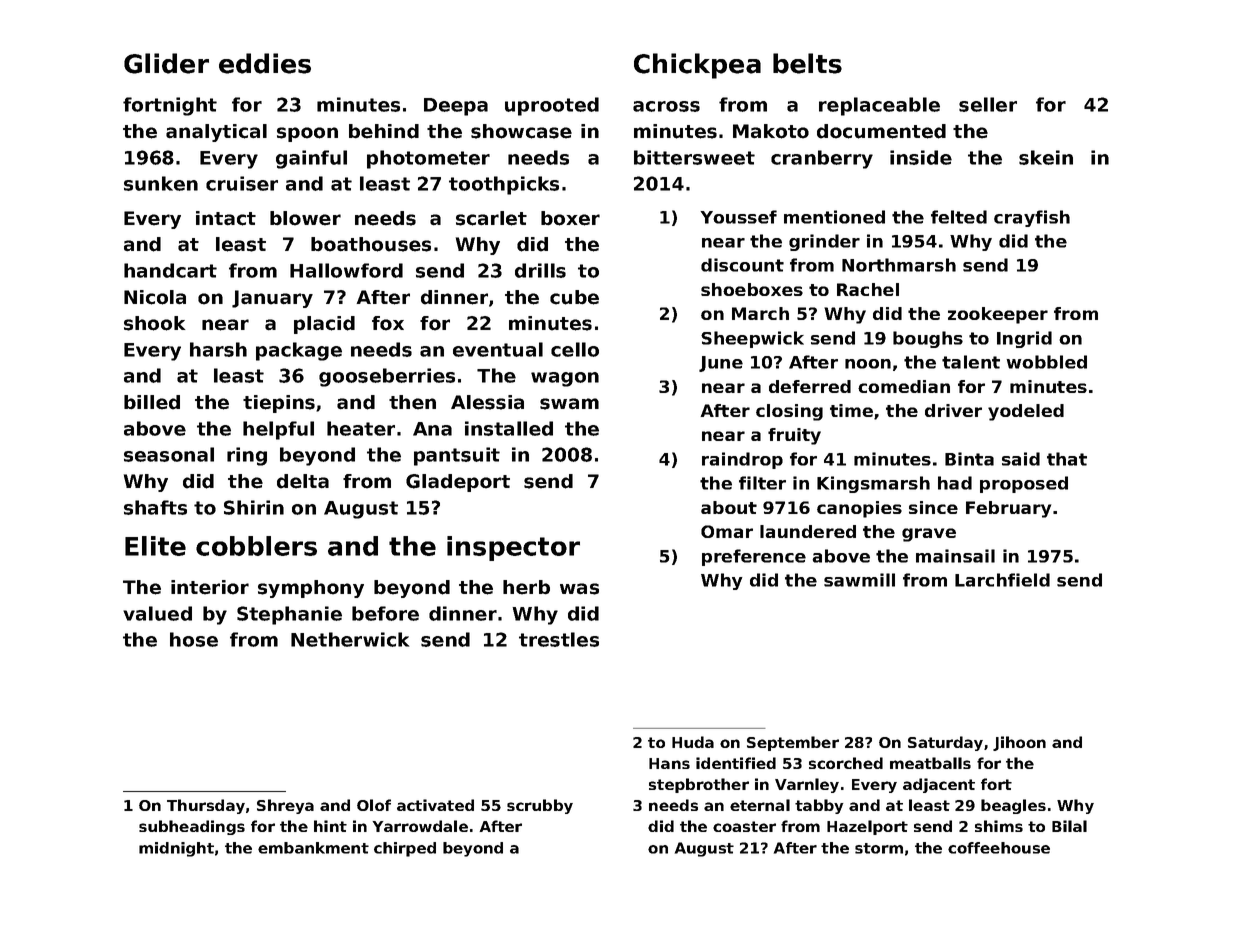 The image size is (1233, 952). Describe the element at coordinates (265, 63) in the document. I see `eddies` at that location.
